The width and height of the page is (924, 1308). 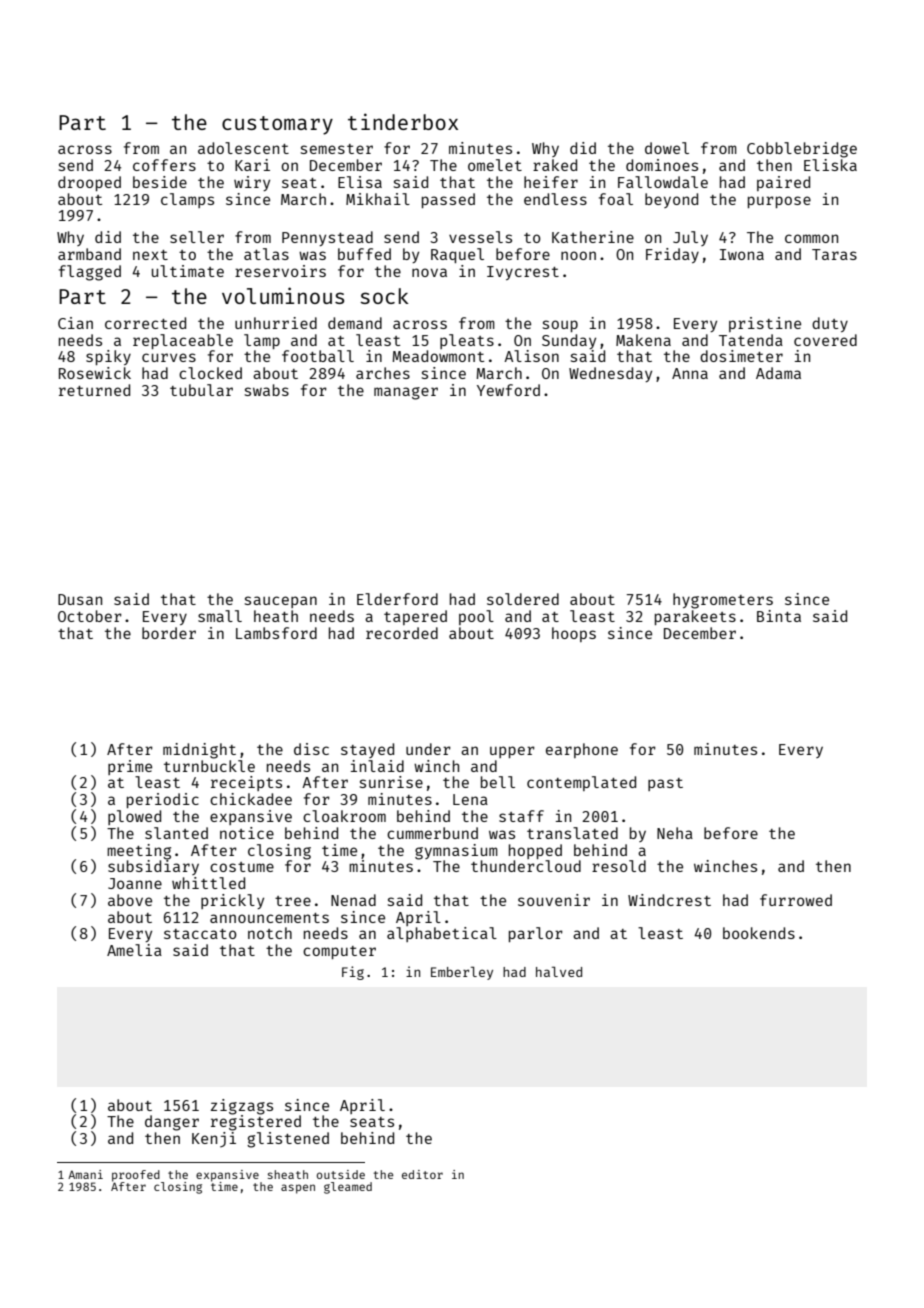 I want to click on zigzags, so click(x=242, y=1107).
